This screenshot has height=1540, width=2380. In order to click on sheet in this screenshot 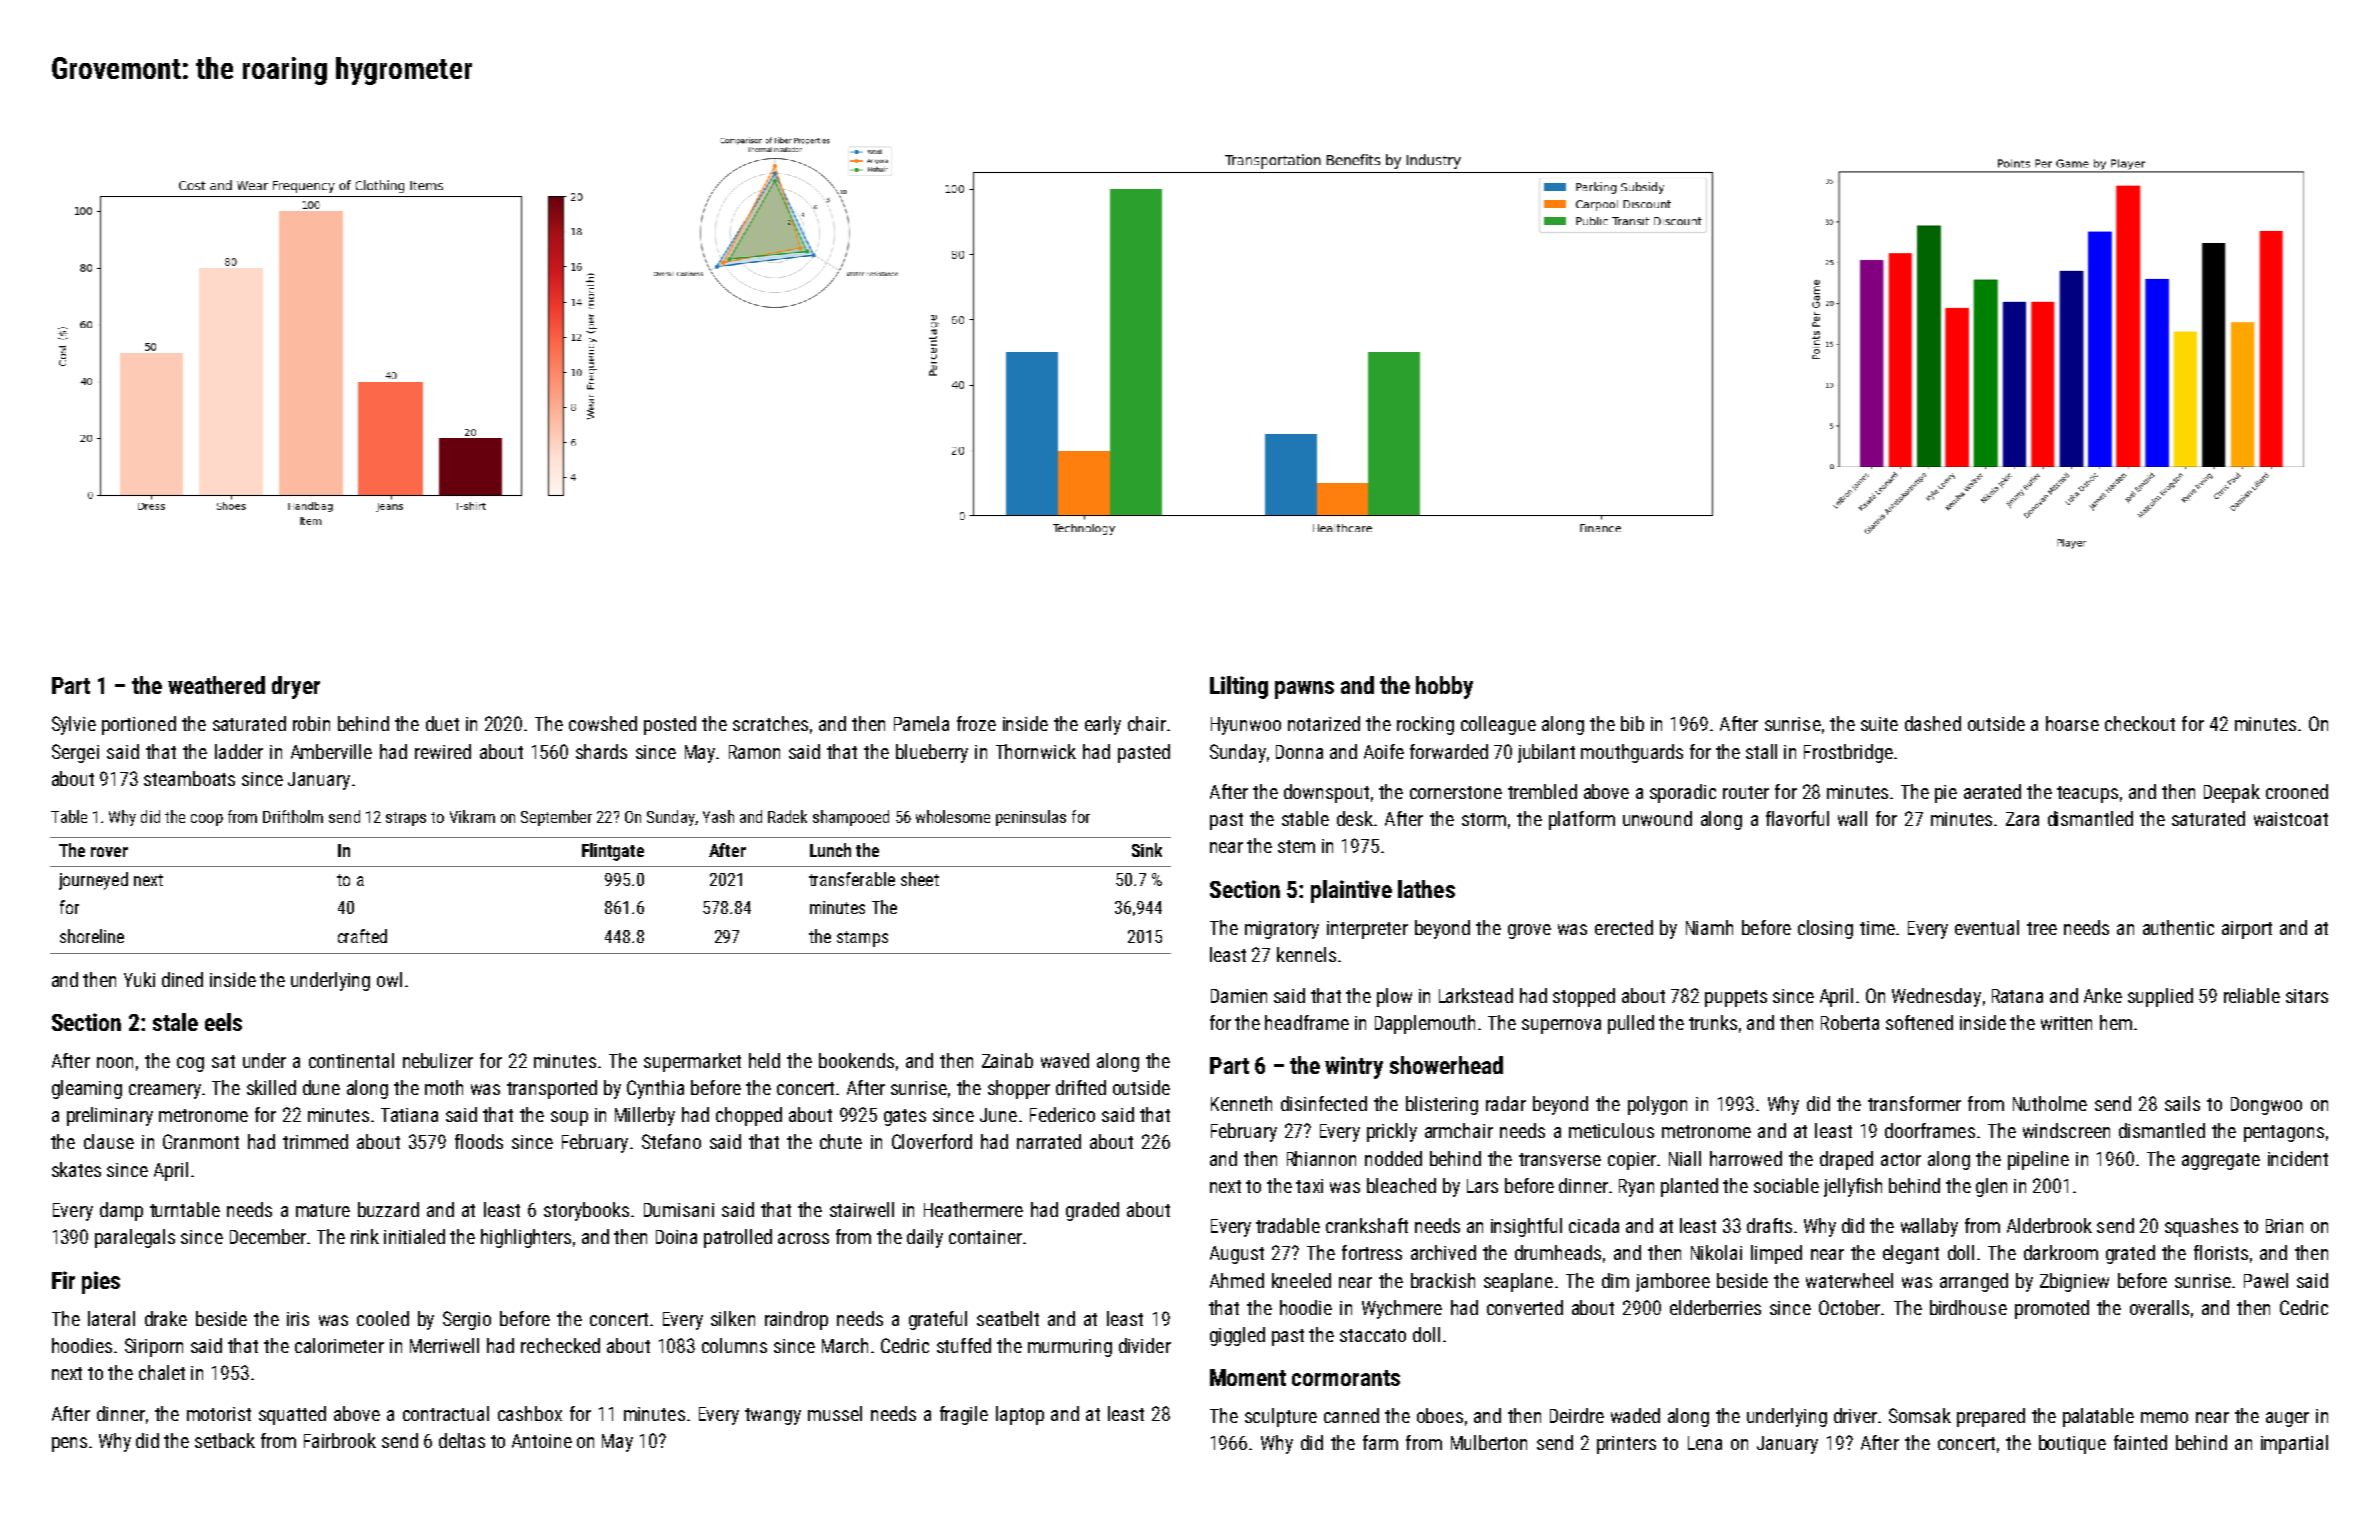, I will do `click(920, 879)`.
